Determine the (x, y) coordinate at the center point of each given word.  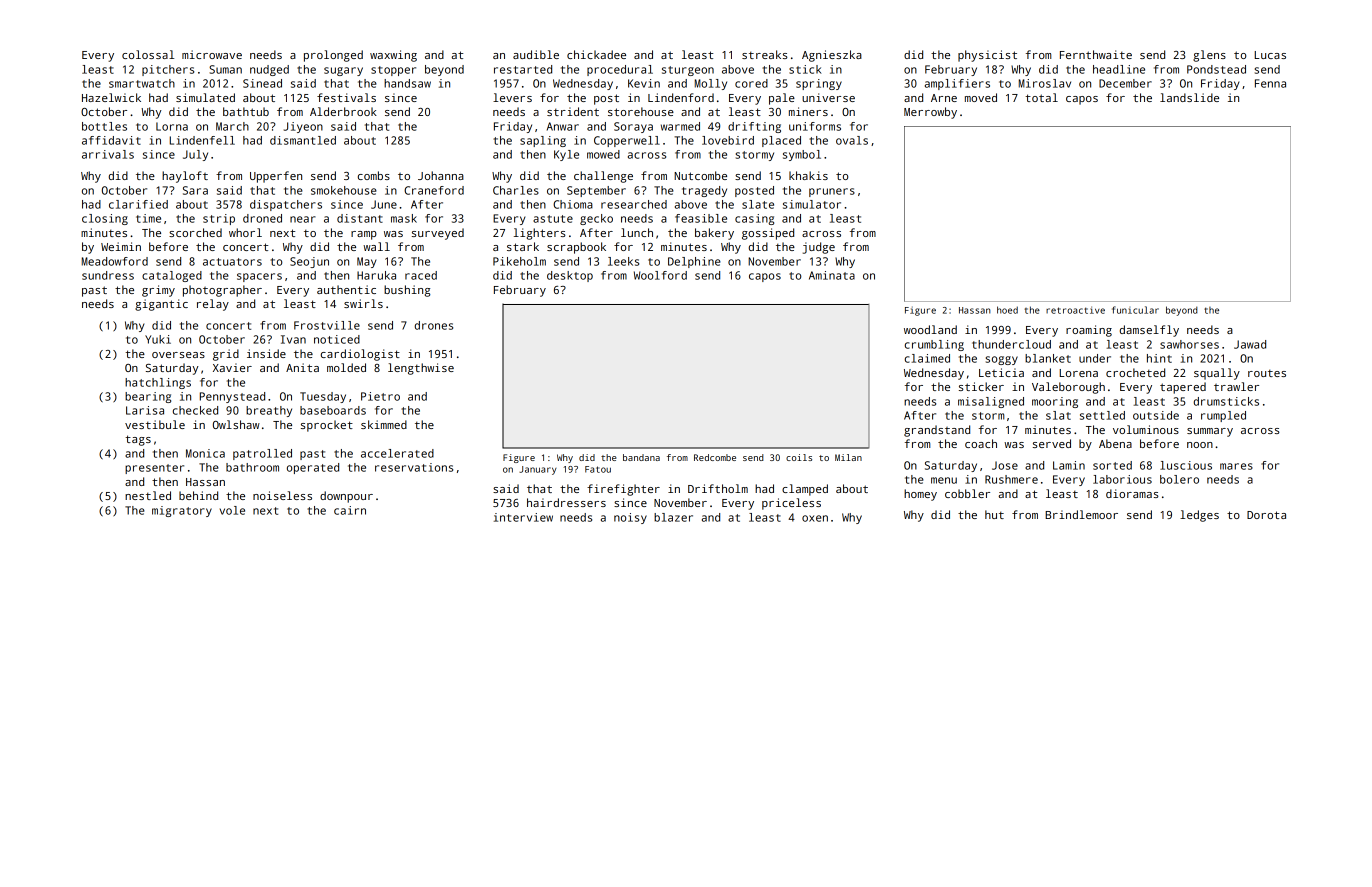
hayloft (185, 177)
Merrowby (930, 113)
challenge (603, 177)
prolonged (333, 56)
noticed (337, 339)
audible (536, 54)
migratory (182, 511)
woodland (930, 329)
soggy (1002, 360)
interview (523, 517)
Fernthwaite (1096, 54)
